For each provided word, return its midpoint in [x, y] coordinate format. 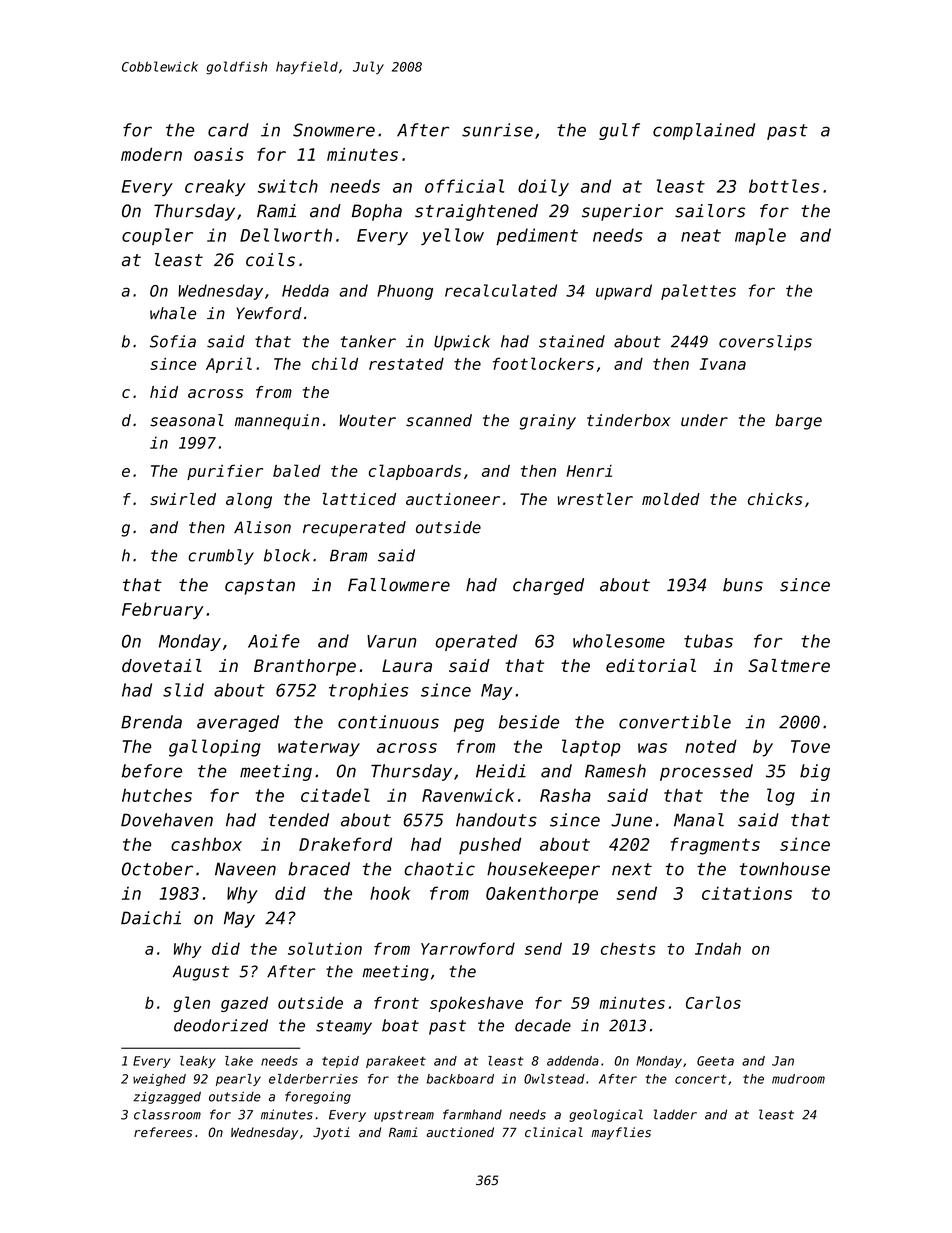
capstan [260, 587]
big [815, 772]
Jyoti [331, 1133]
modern [151, 154]
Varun [392, 641]
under [704, 420]
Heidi [501, 771]
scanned [439, 420]
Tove [810, 746]
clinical [554, 1132]
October [157, 869]
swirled [183, 499]
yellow [452, 236]
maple [760, 236]
